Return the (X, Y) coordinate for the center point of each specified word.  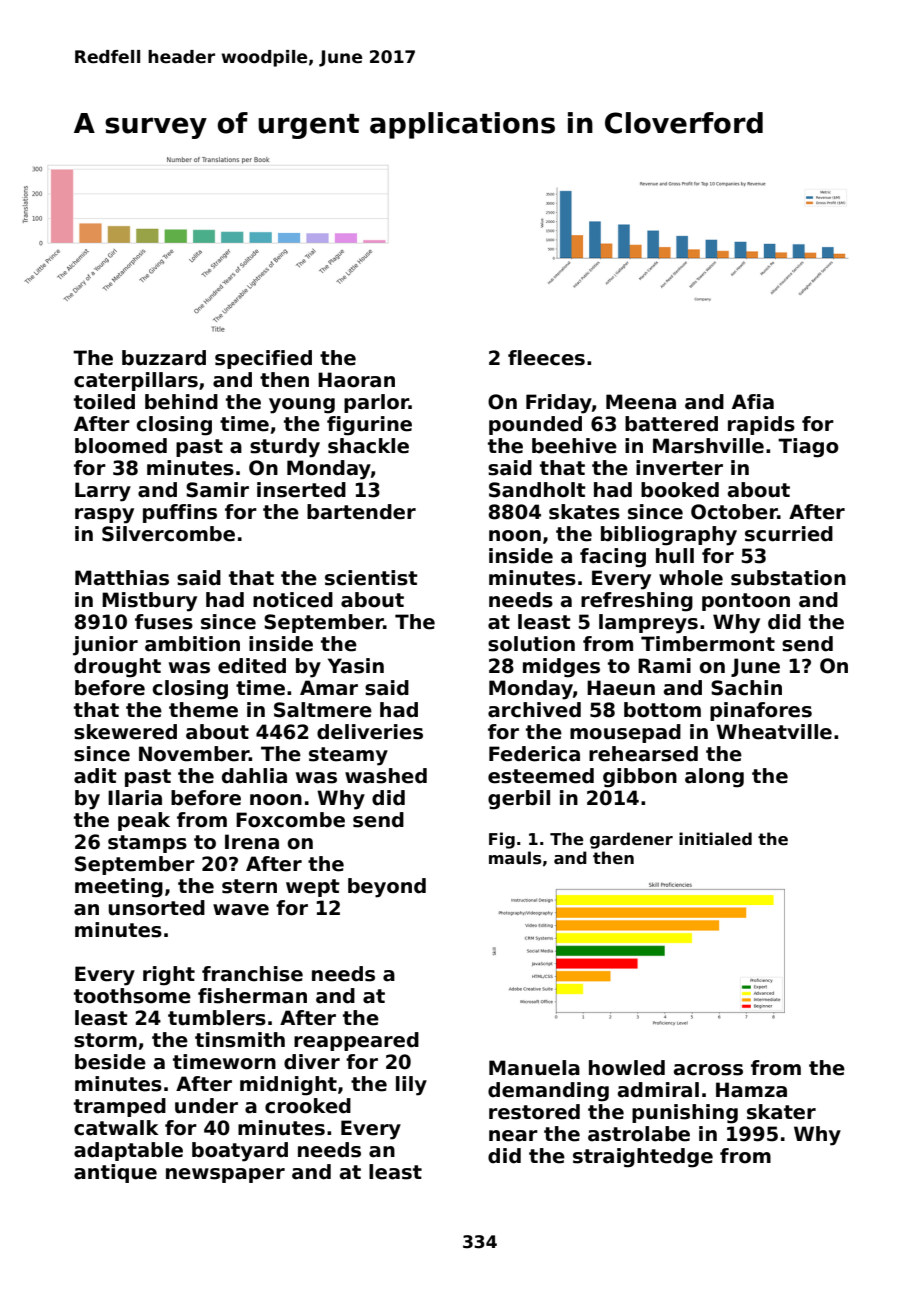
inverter (679, 468)
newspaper (225, 1175)
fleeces (546, 358)
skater (781, 1112)
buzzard (164, 358)
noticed (293, 600)
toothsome (132, 996)
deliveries (370, 732)
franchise (252, 974)
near (513, 1136)
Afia (753, 402)
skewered (125, 732)
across (708, 1070)
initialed (715, 838)
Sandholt (537, 490)
